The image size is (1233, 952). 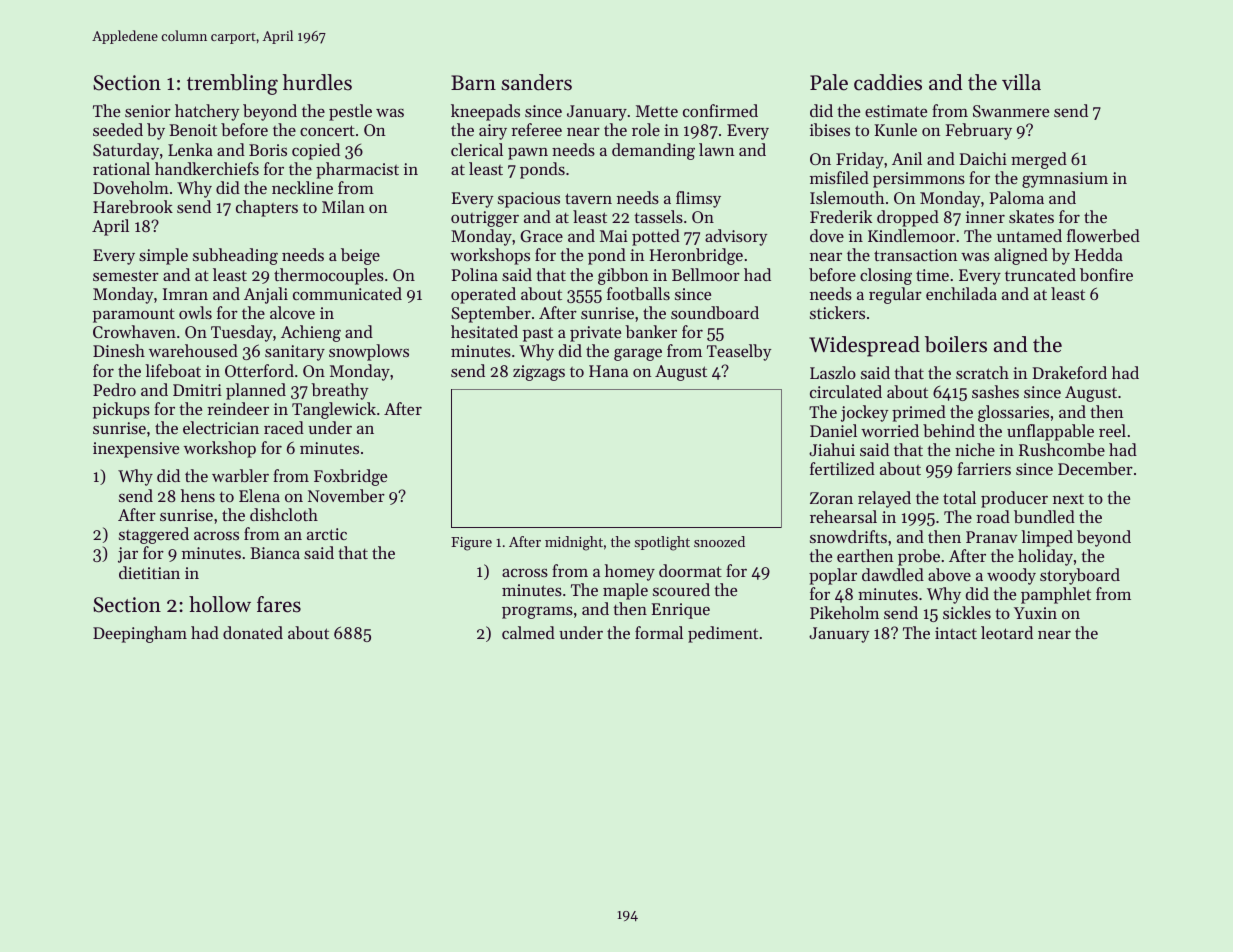 I want to click on donated, so click(x=253, y=632).
